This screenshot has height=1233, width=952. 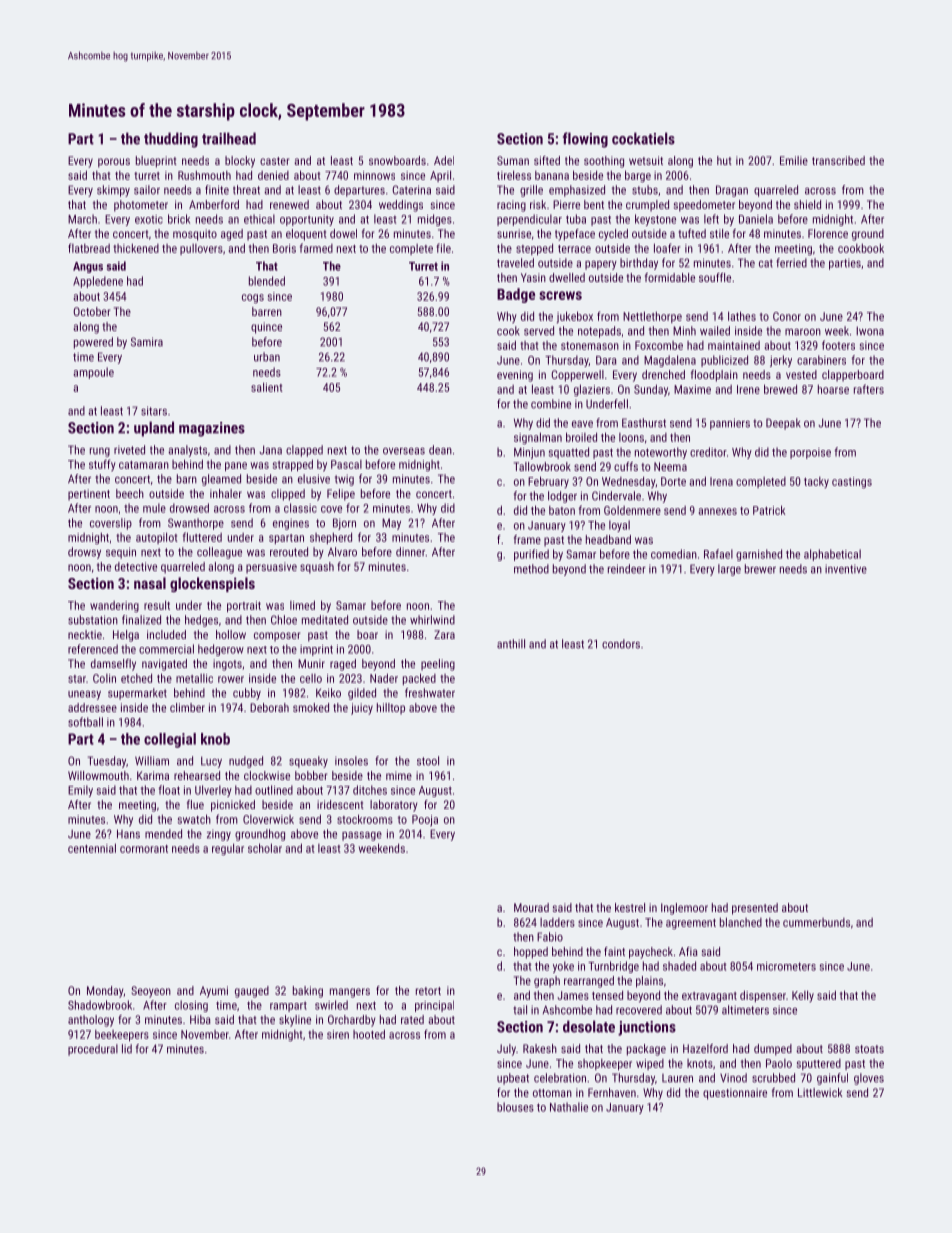 I want to click on flowing, so click(x=585, y=140).
